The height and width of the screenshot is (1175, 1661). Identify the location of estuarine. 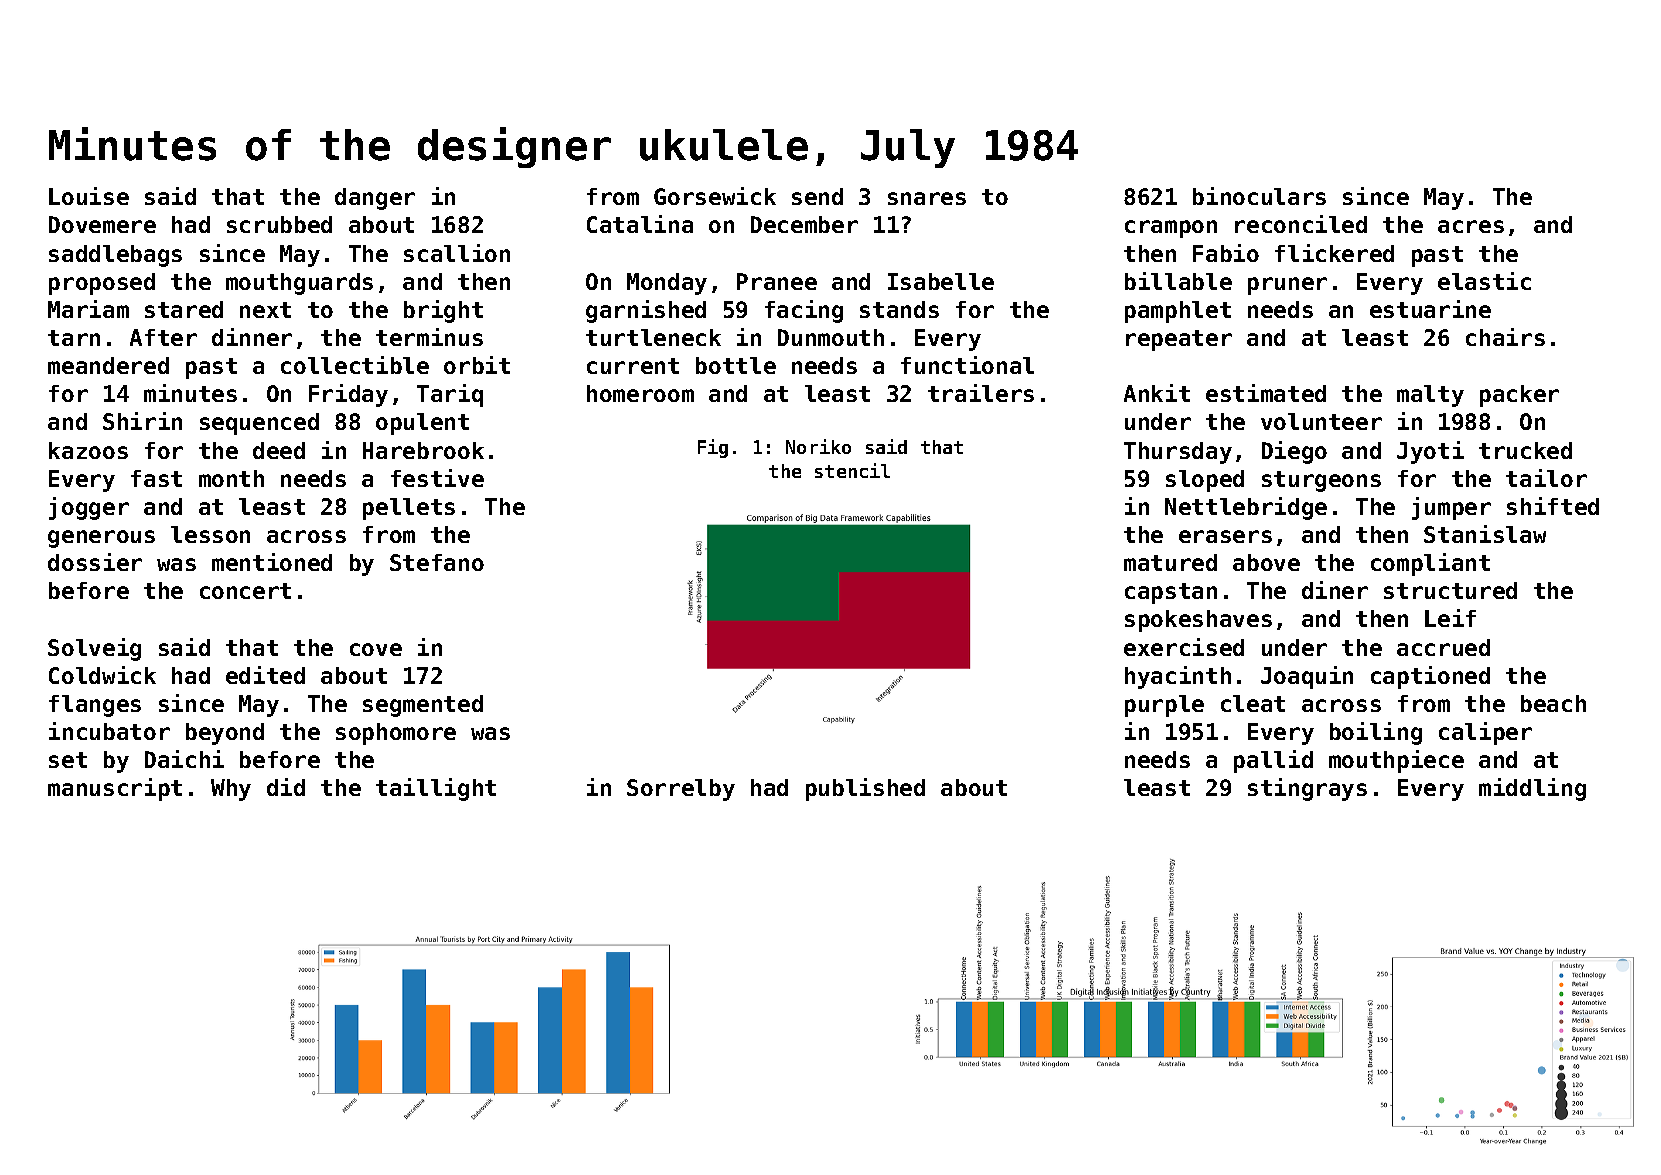
(1430, 309).
